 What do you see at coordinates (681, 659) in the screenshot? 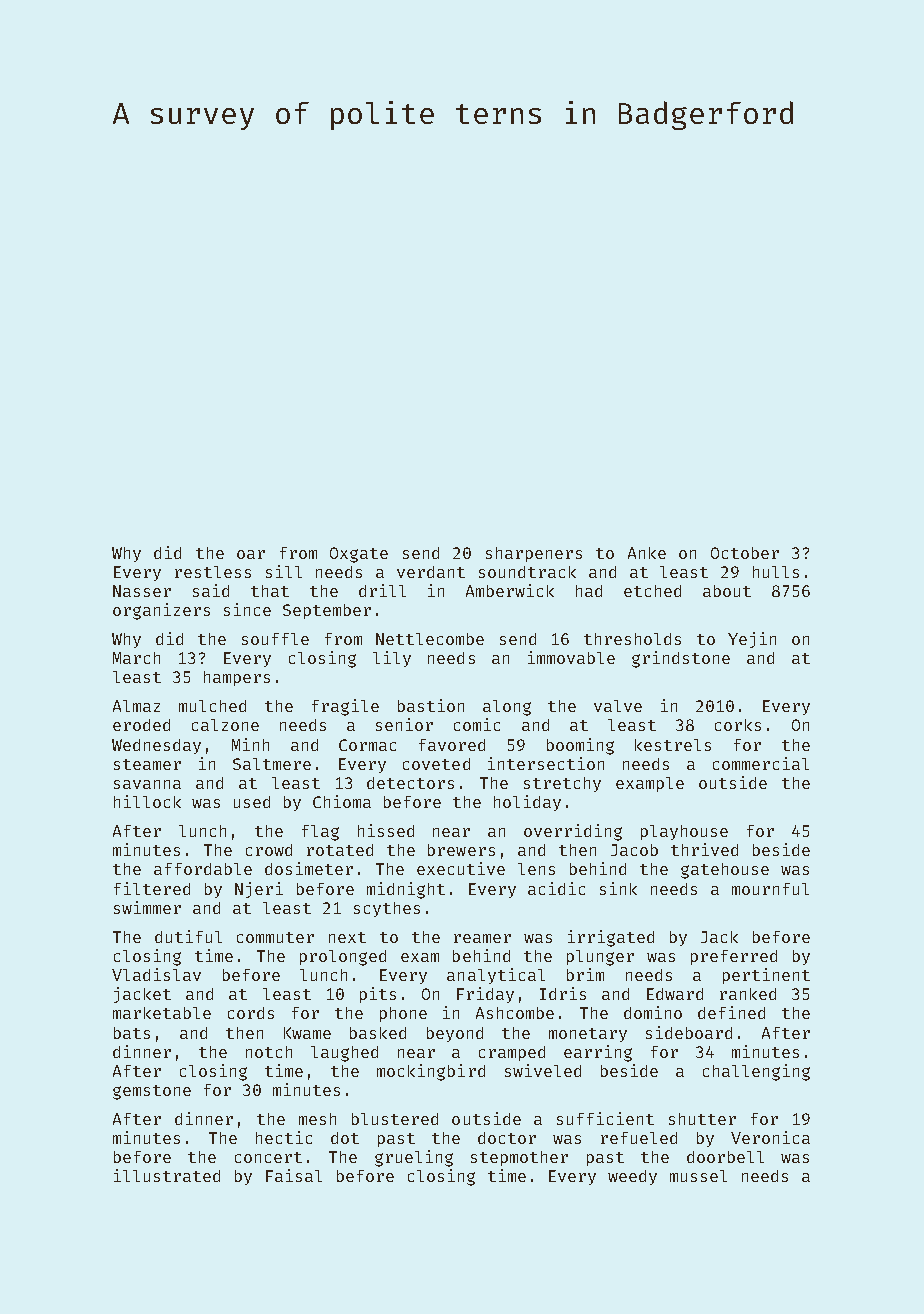
I see `grindstone` at bounding box center [681, 659].
